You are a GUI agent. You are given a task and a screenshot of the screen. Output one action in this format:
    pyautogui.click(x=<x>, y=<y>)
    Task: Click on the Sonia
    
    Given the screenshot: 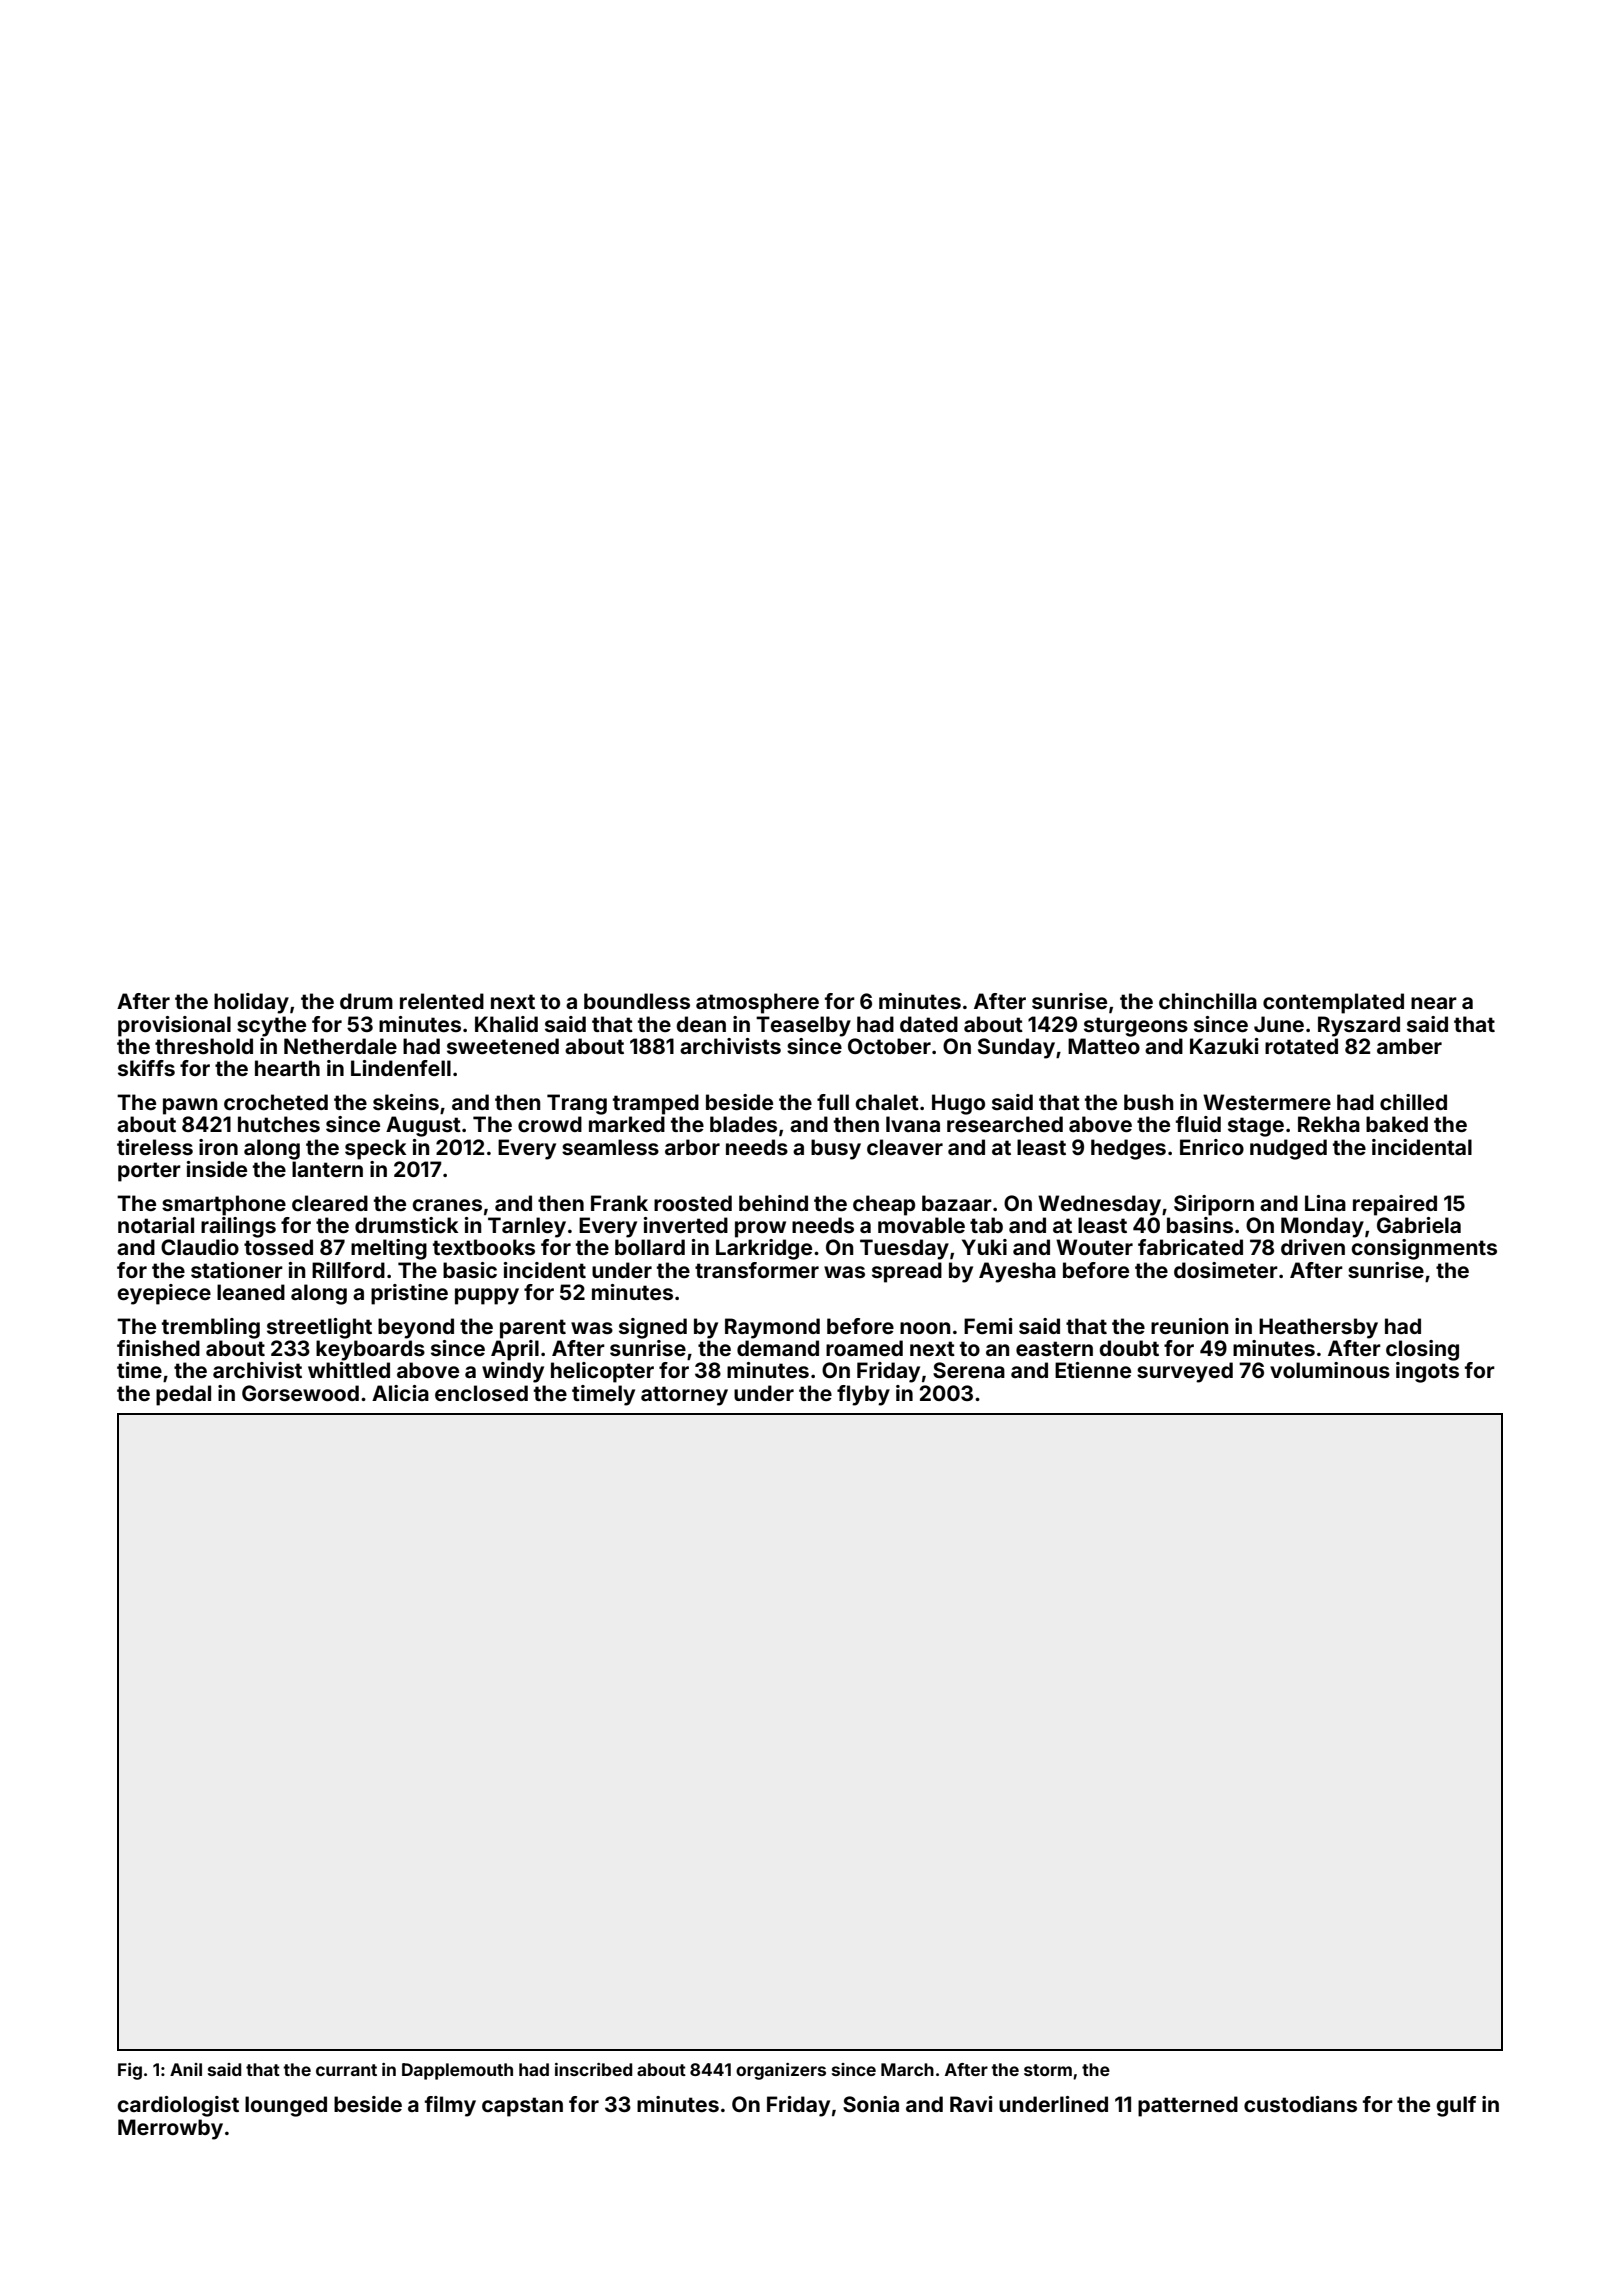 What is the action you would take?
    pyautogui.click(x=871, y=2104)
